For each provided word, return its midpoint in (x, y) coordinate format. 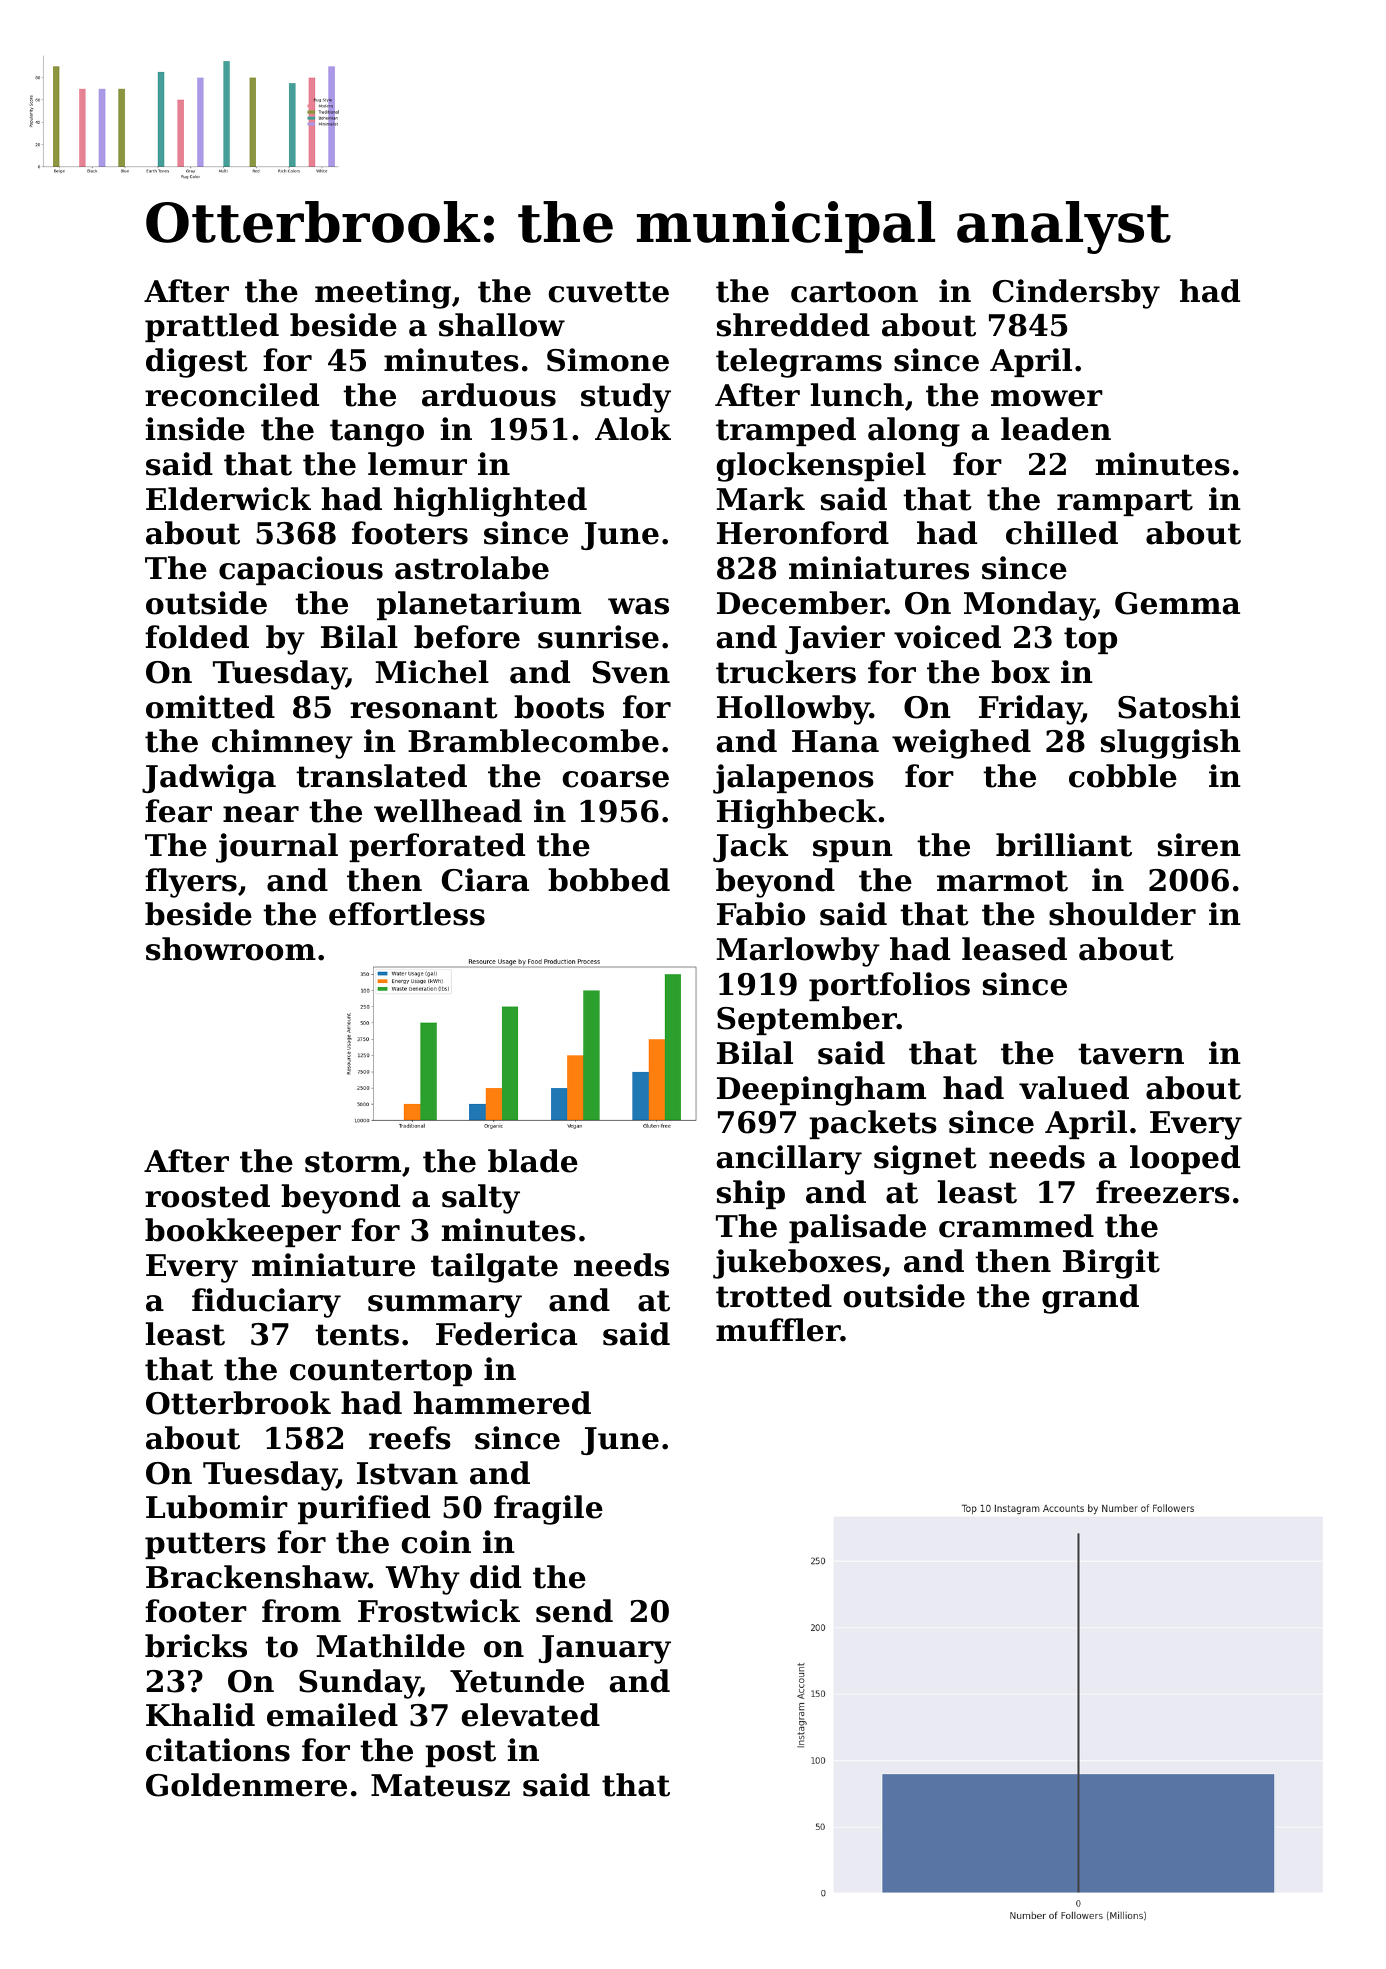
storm (353, 1162)
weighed (961, 744)
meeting (383, 294)
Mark (761, 499)
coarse (616, 779)
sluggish (1171, 744)
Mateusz (440, 1785)
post (460, 1753)
